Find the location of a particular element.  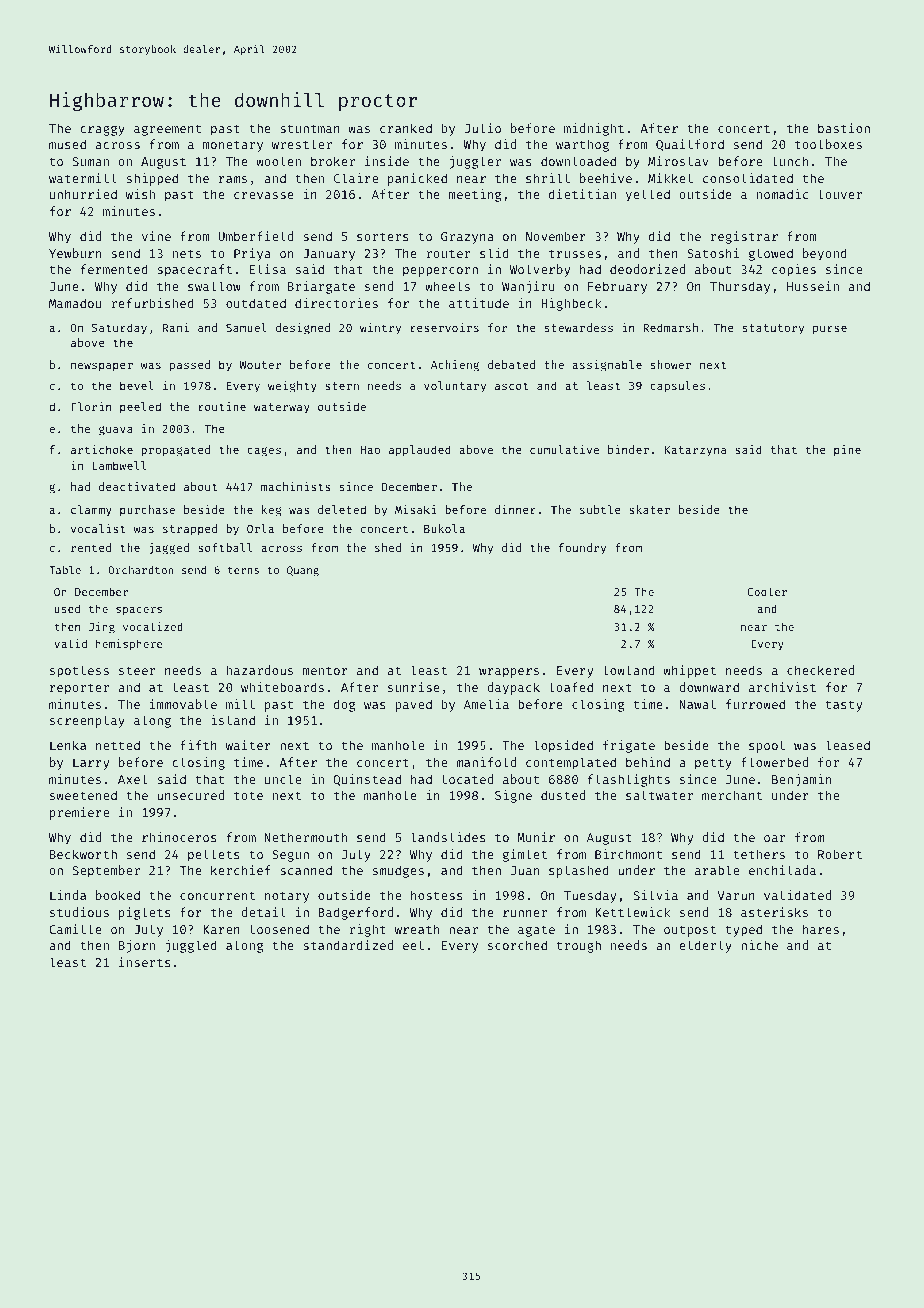

behind is located at coordinates (648, 762).
